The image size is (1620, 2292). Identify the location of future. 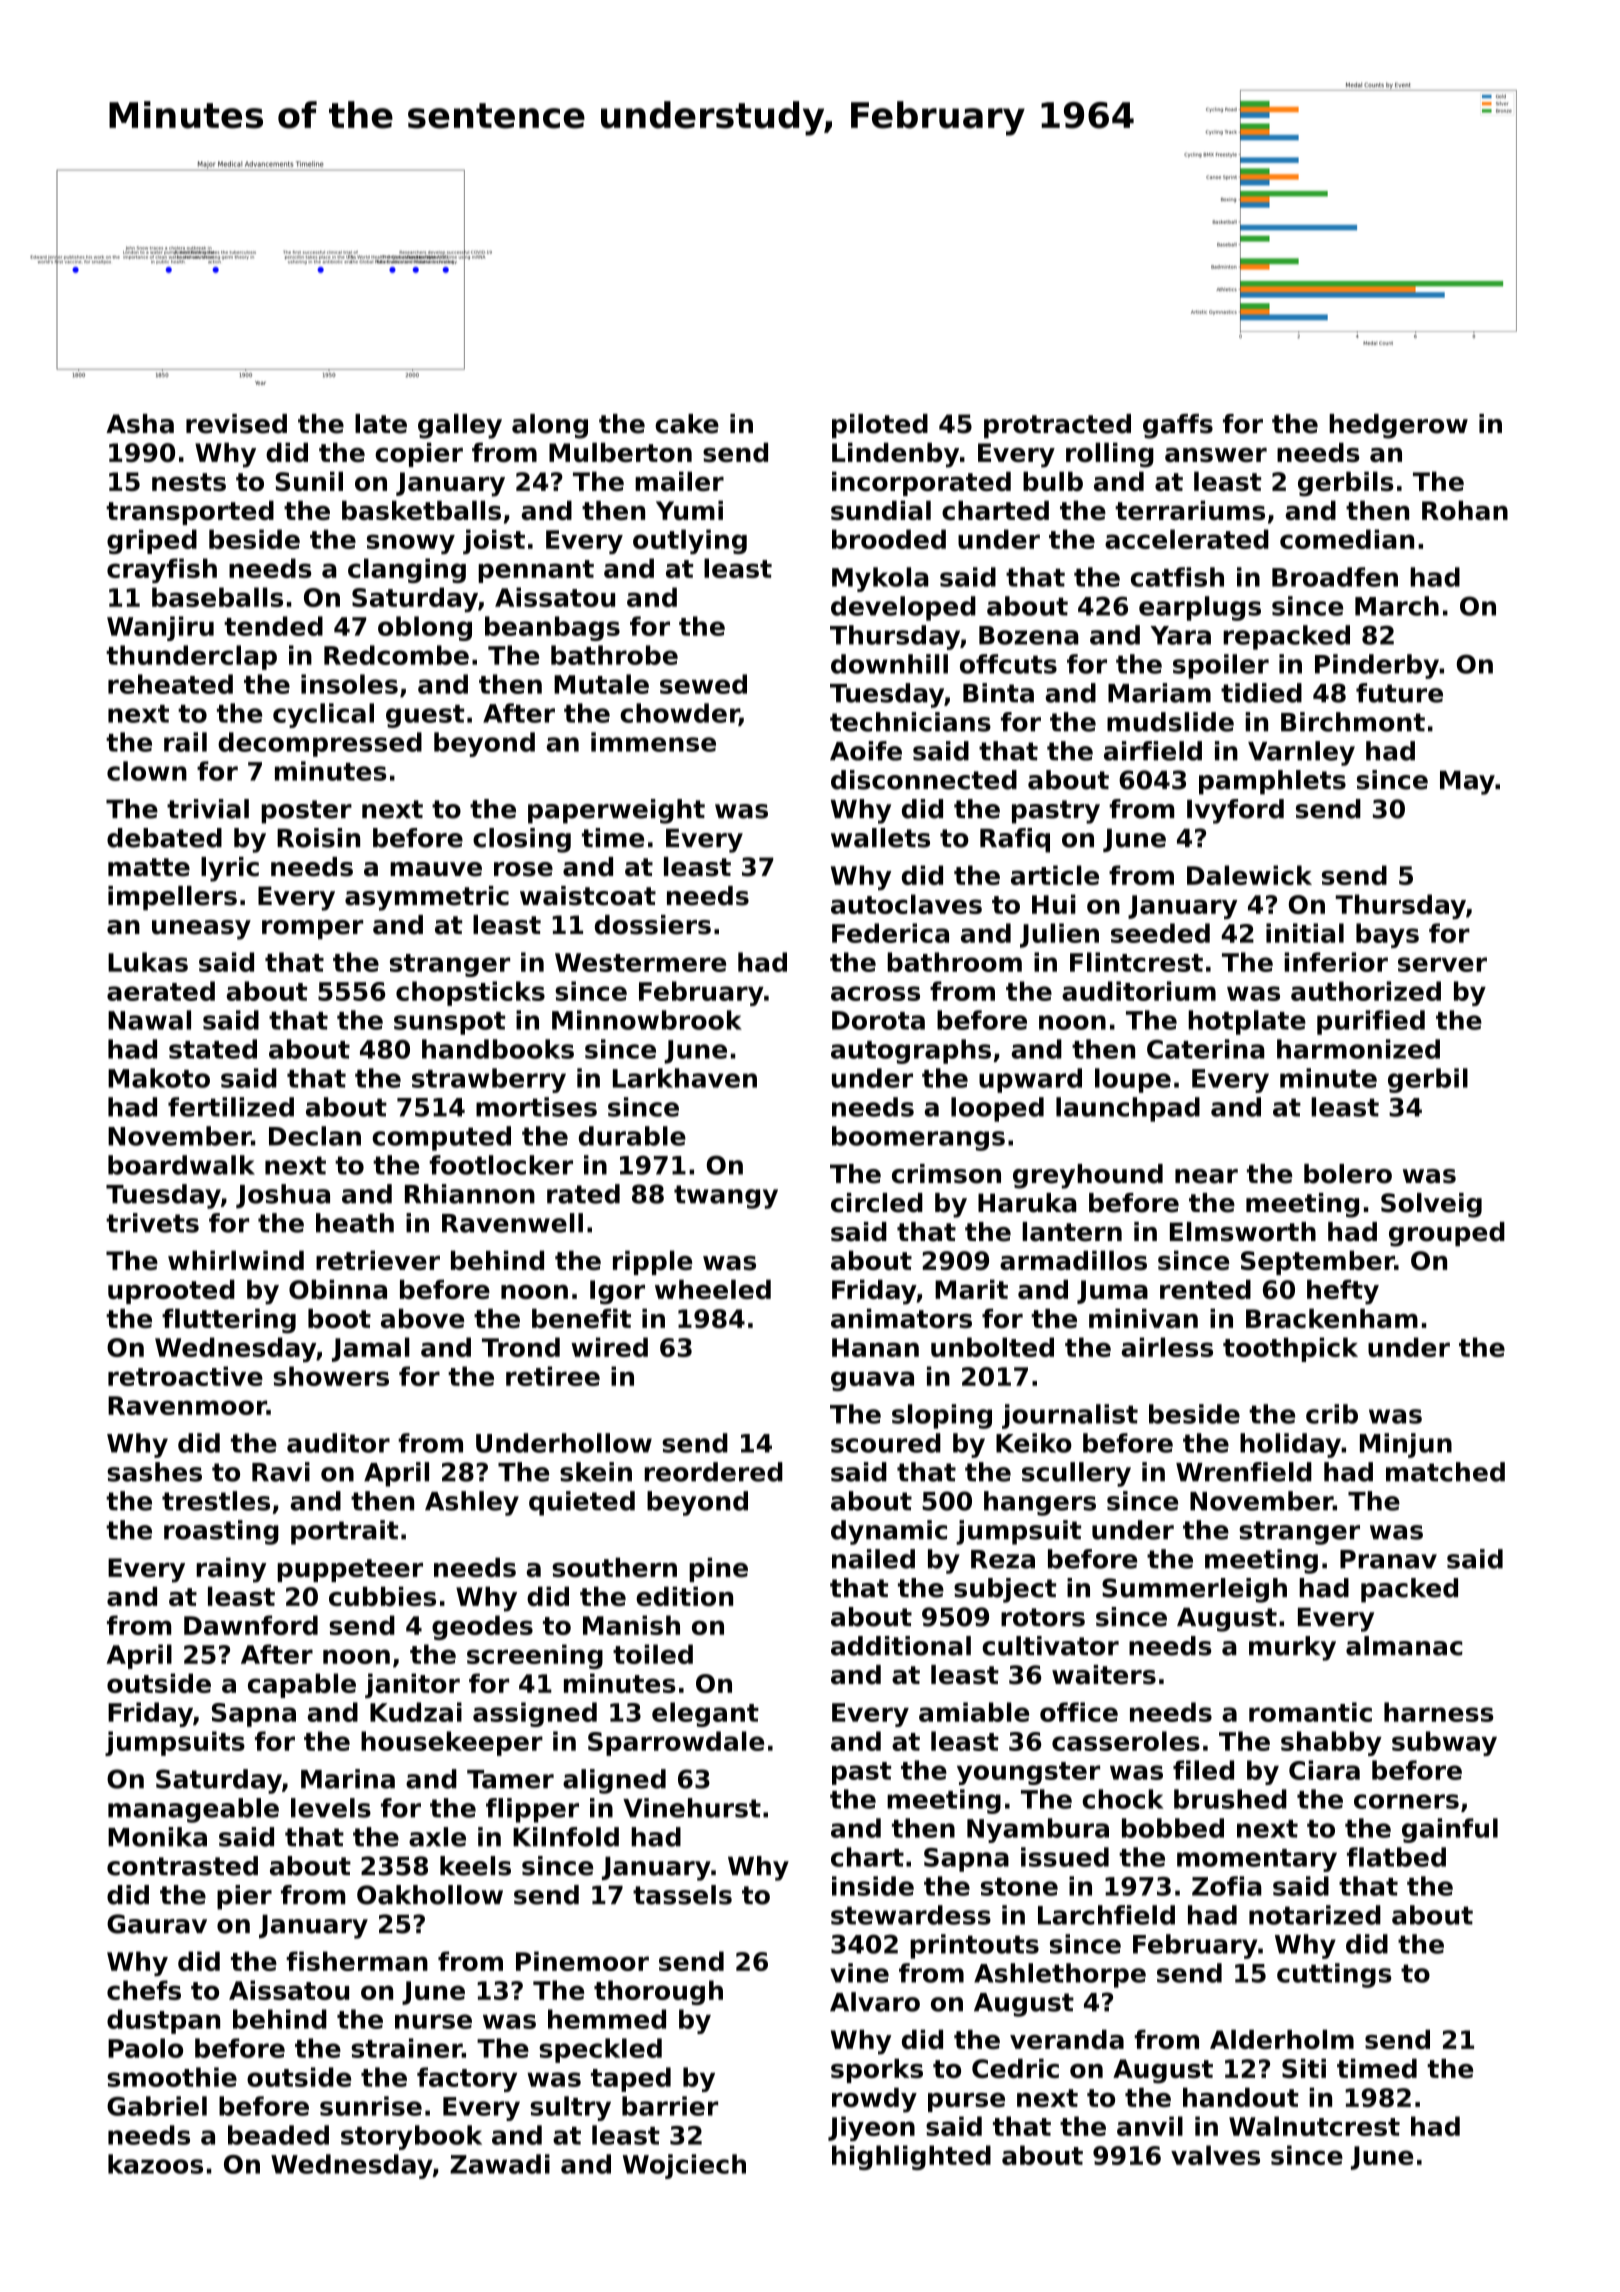
(1399, 693).
